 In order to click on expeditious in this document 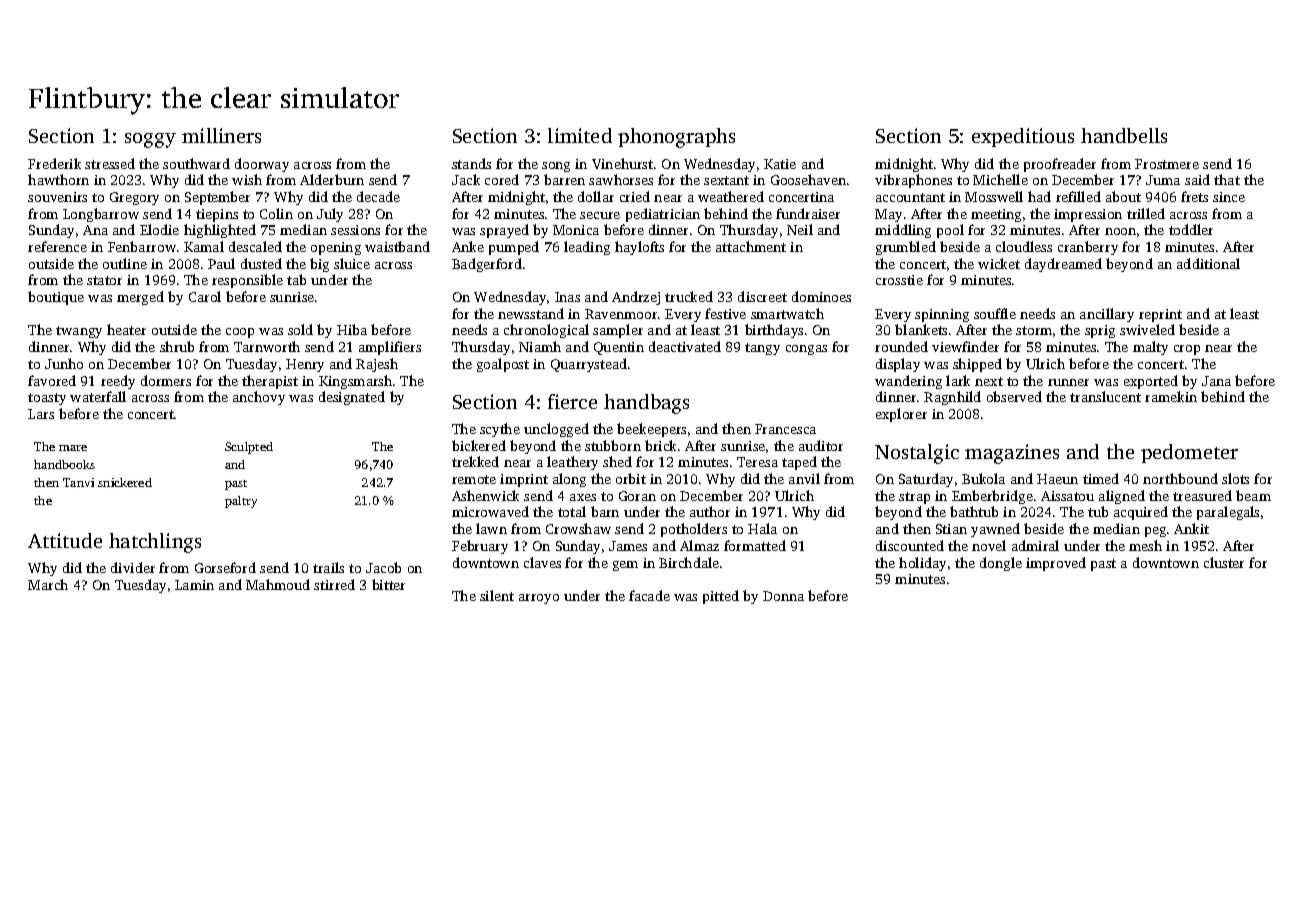, I will do `click(1023, 137)`.
